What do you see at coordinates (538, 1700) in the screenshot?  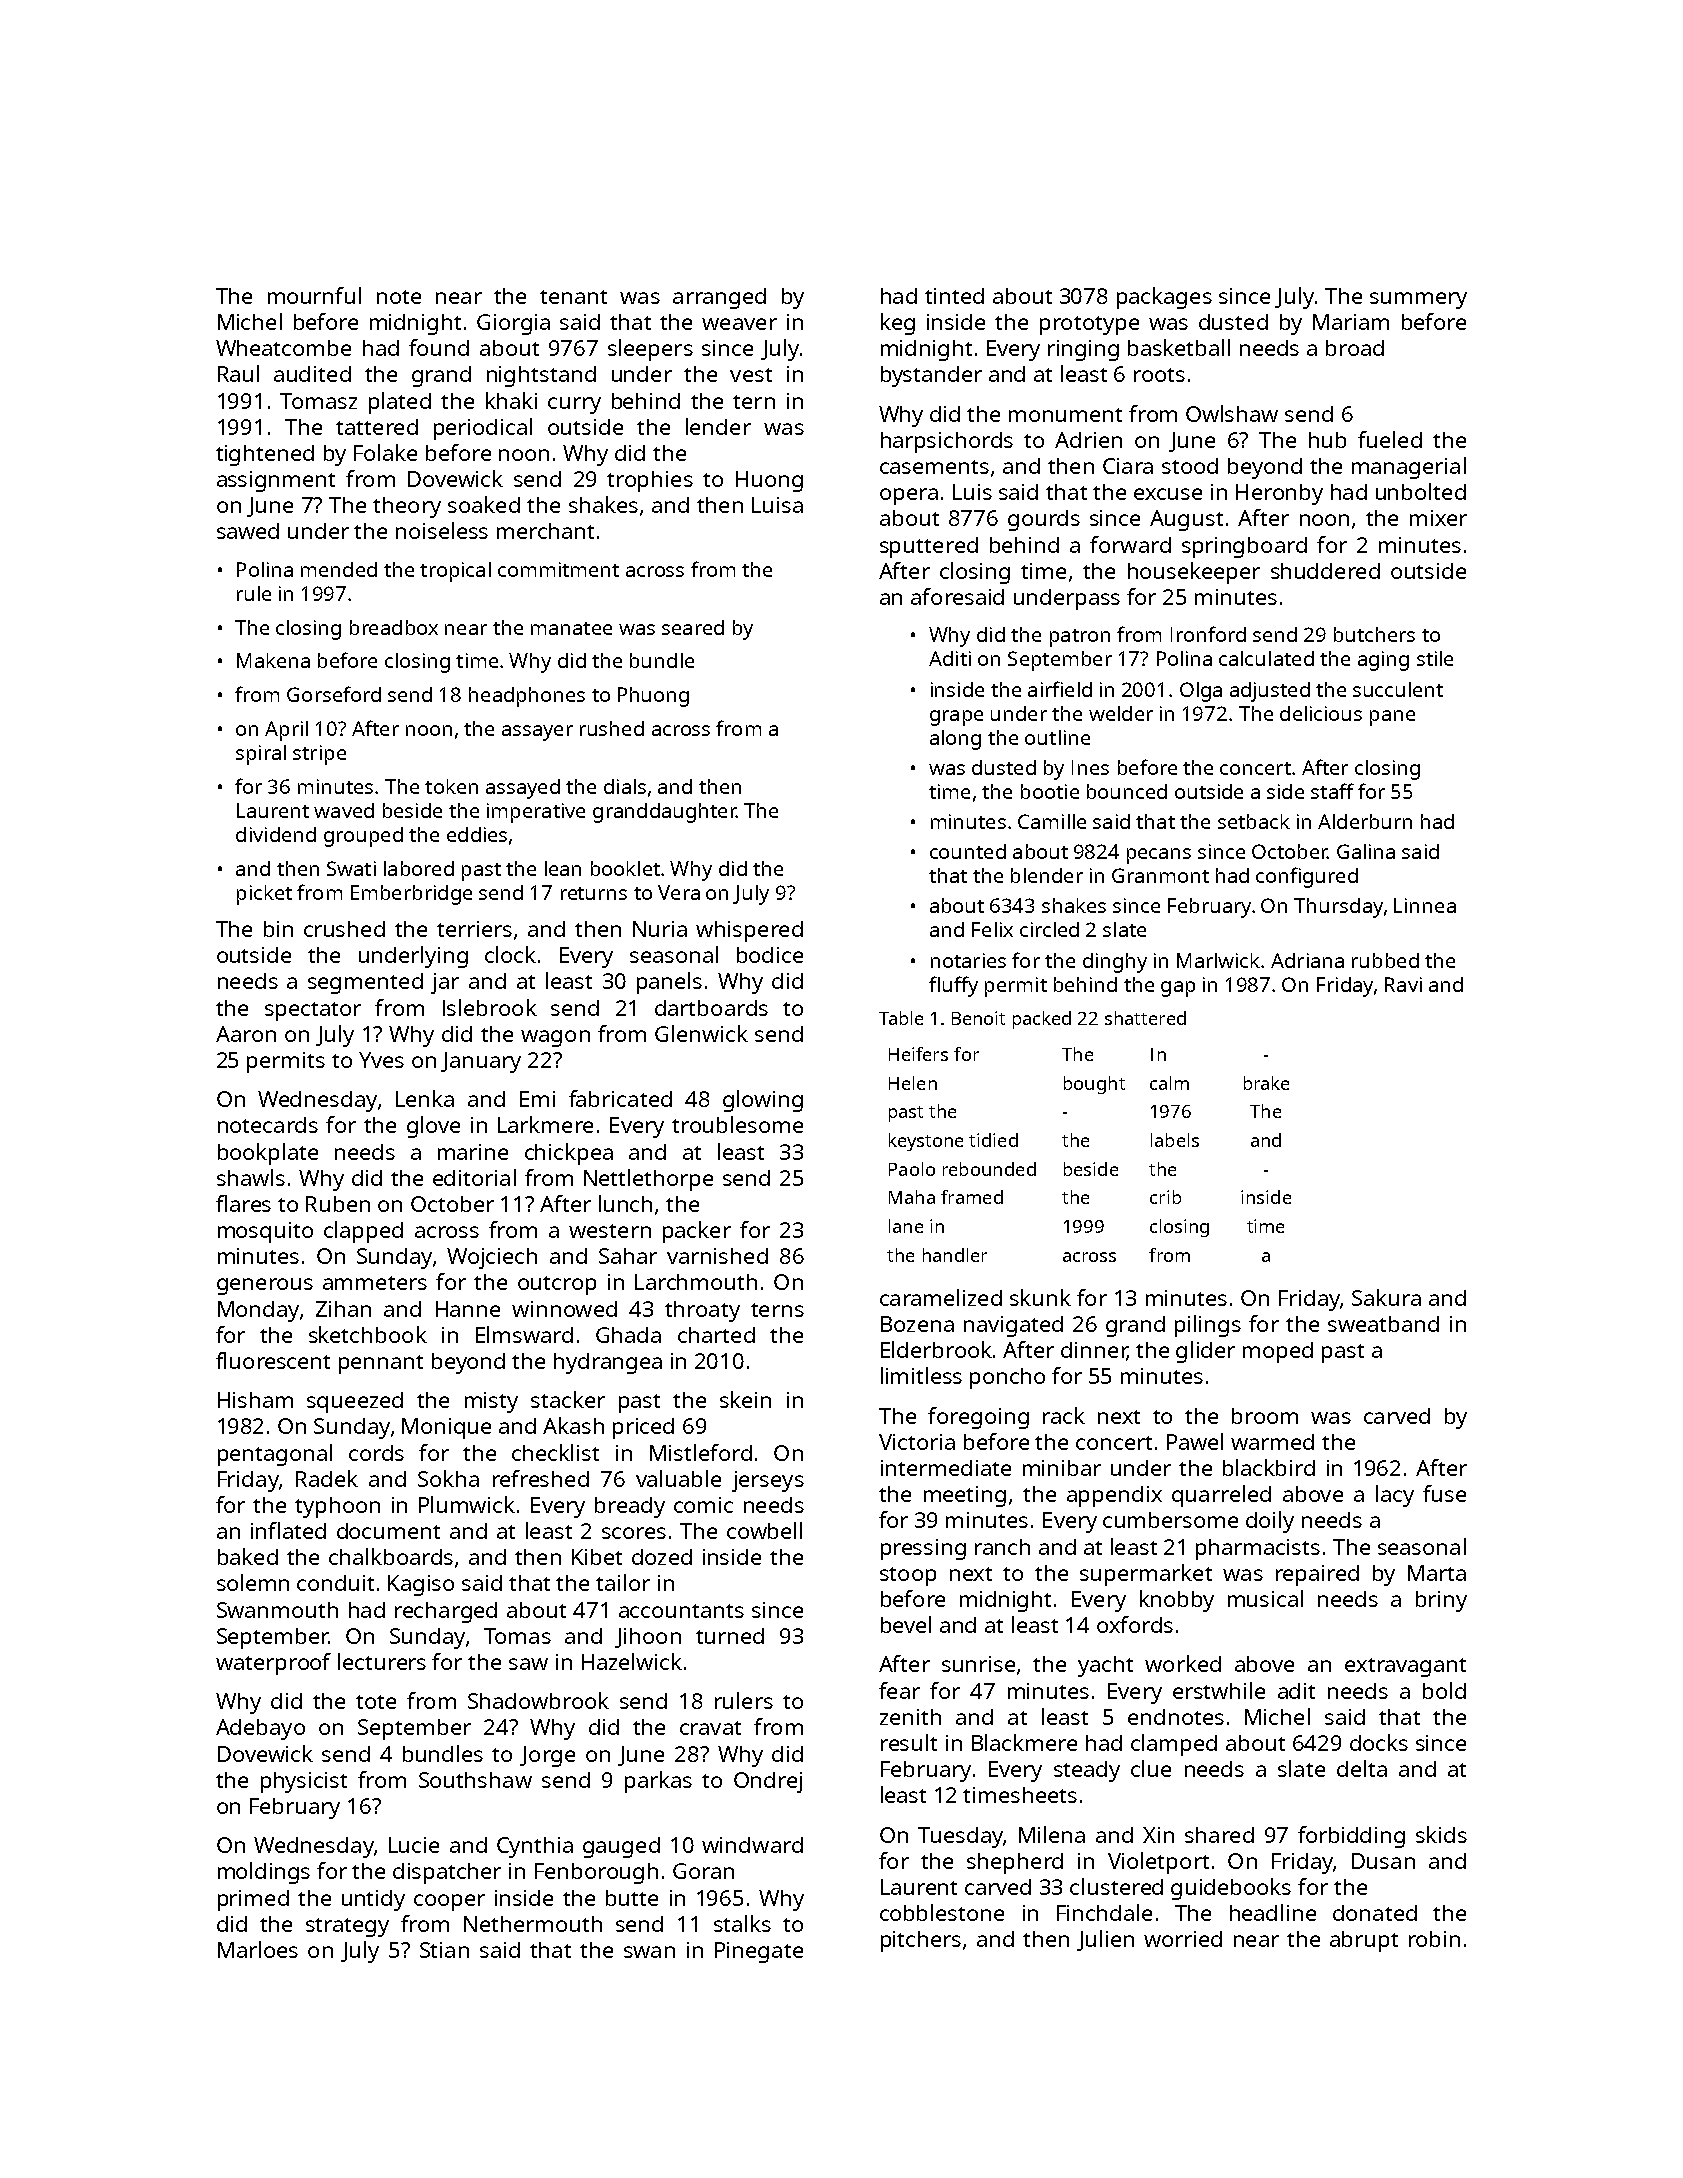 I see `Shadowbrook` at bounding box center [538, 1700].
